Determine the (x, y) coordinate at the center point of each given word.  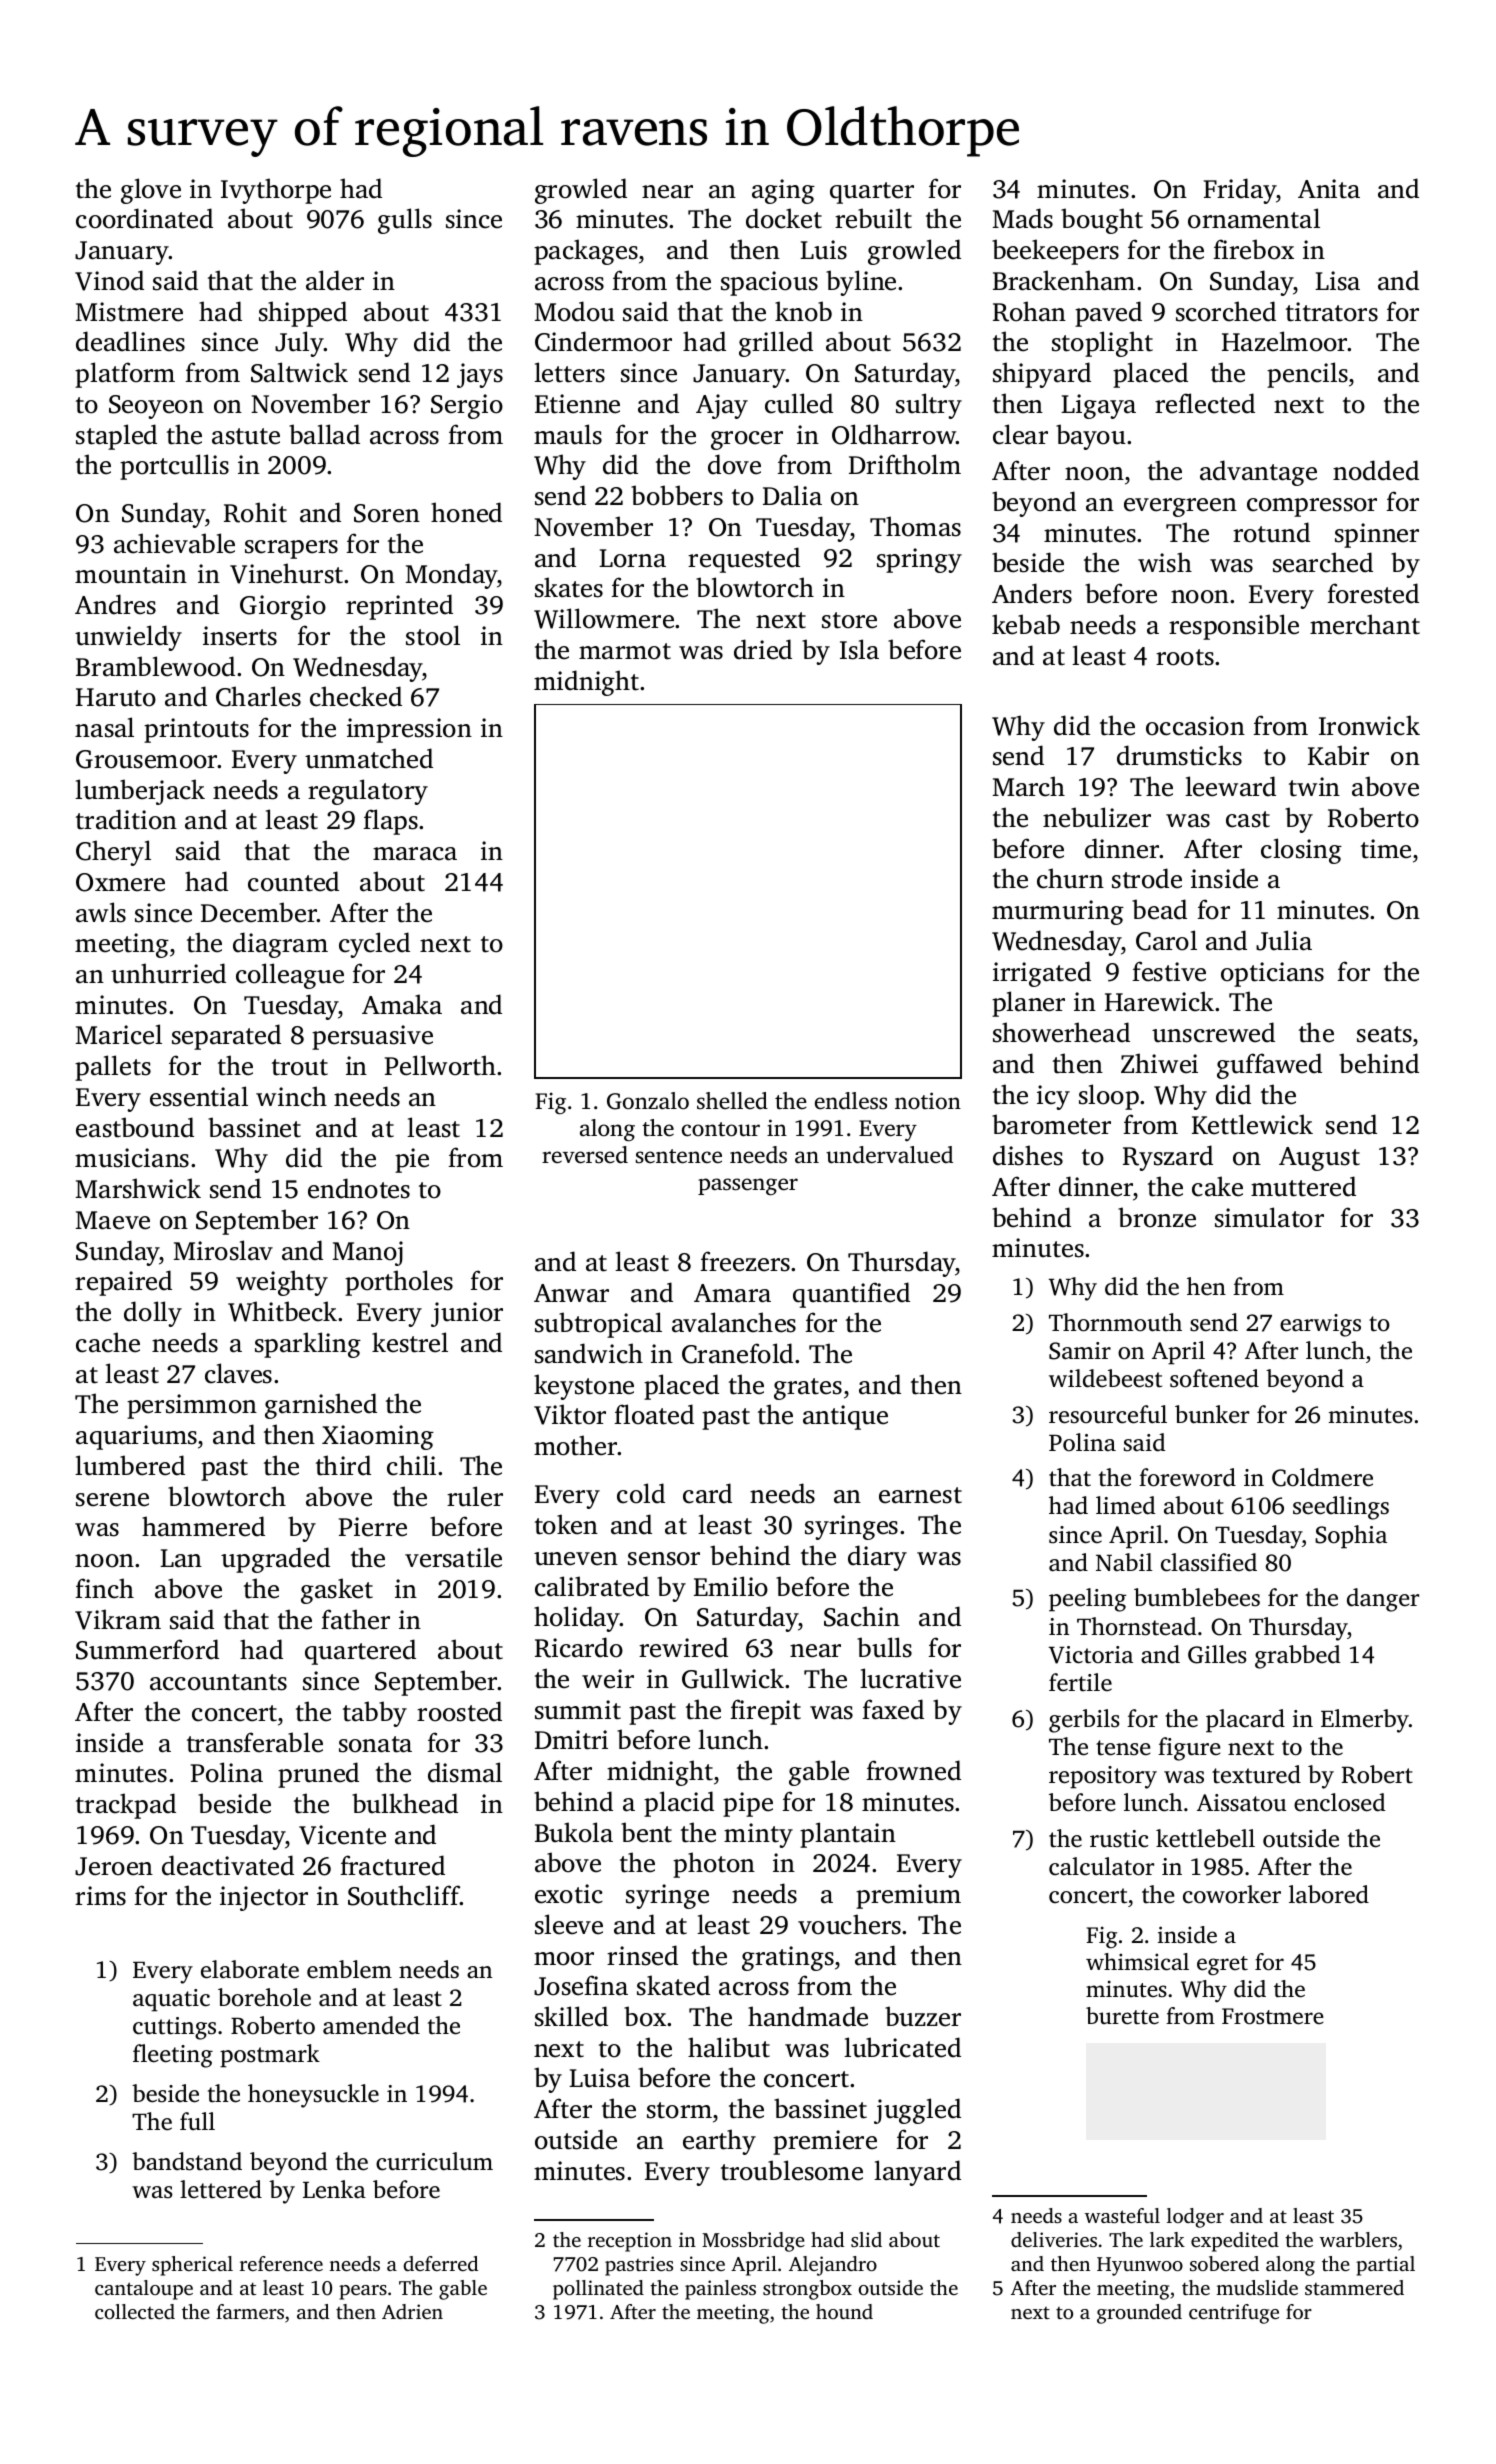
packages (586, 252)
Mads (1023, 218)
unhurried (168, 973)
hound (844, 2311)
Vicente (342, 1835)
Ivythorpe (276, 191)
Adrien (412, 2311)
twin (1314, 787)
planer (1028, 1004)
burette (1122, 2016)
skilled (571, 2016)
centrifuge (1234, 2314)
